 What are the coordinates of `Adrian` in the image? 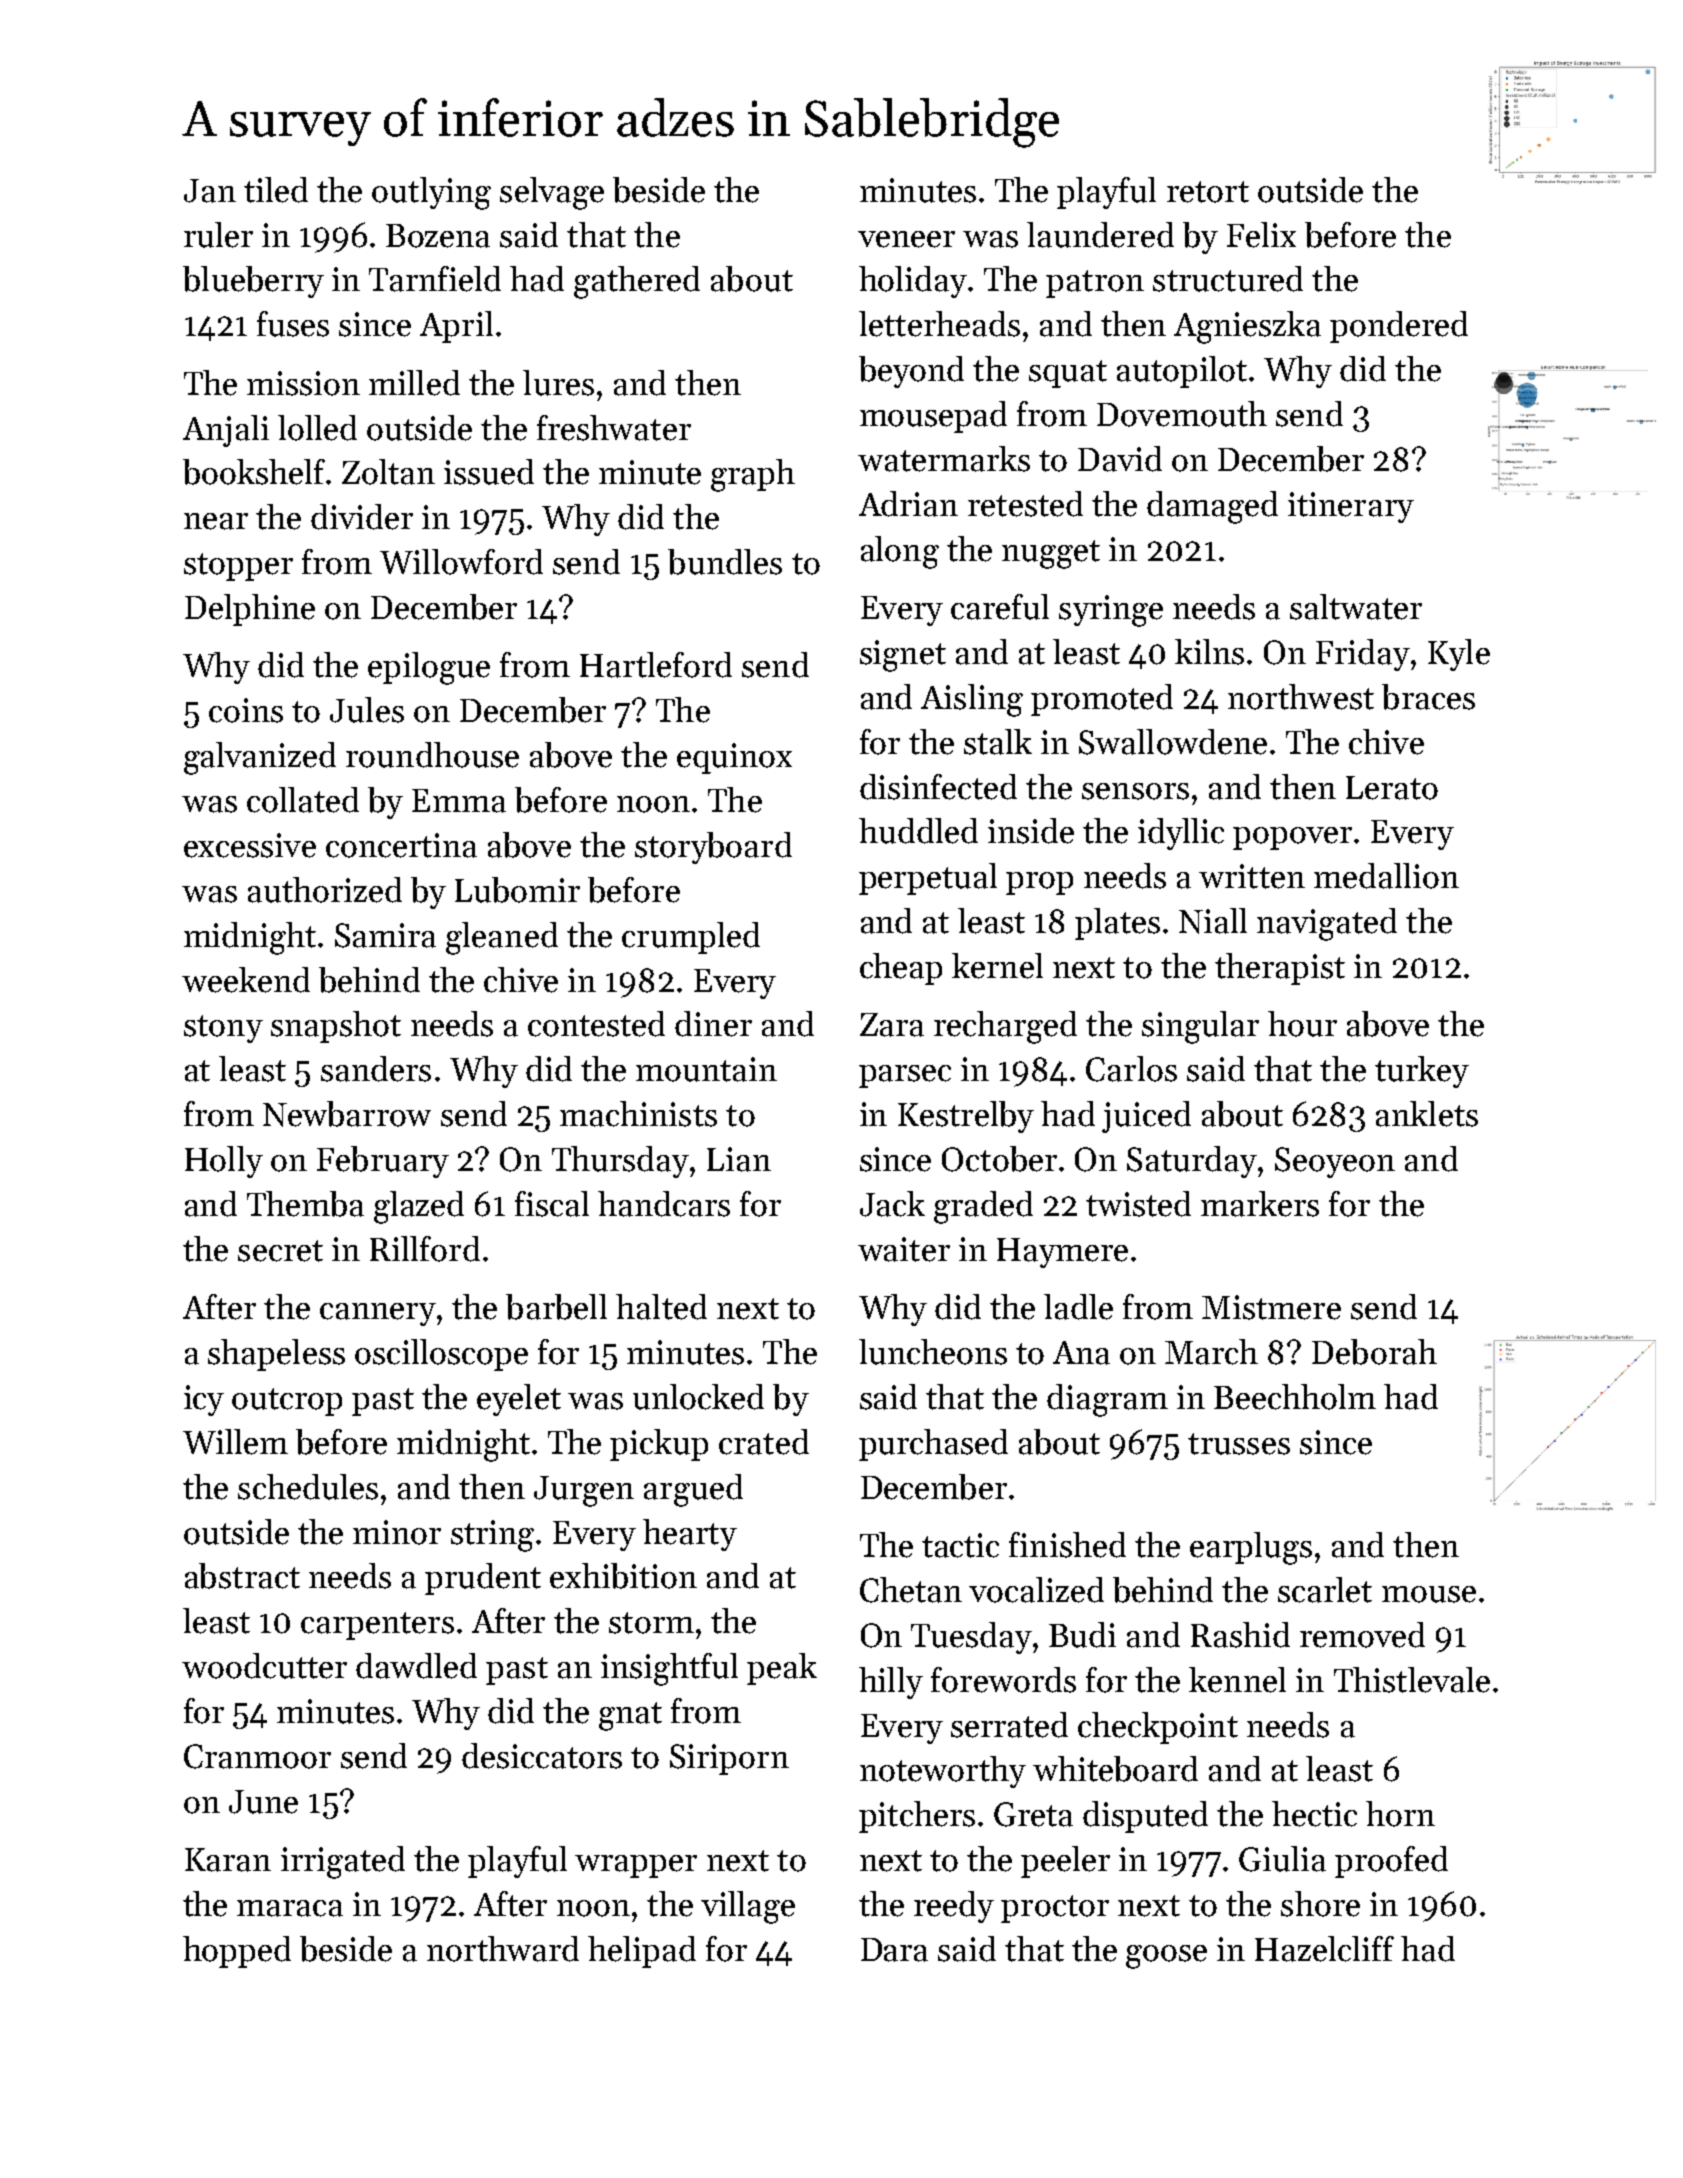 It's located at (908, 504).
